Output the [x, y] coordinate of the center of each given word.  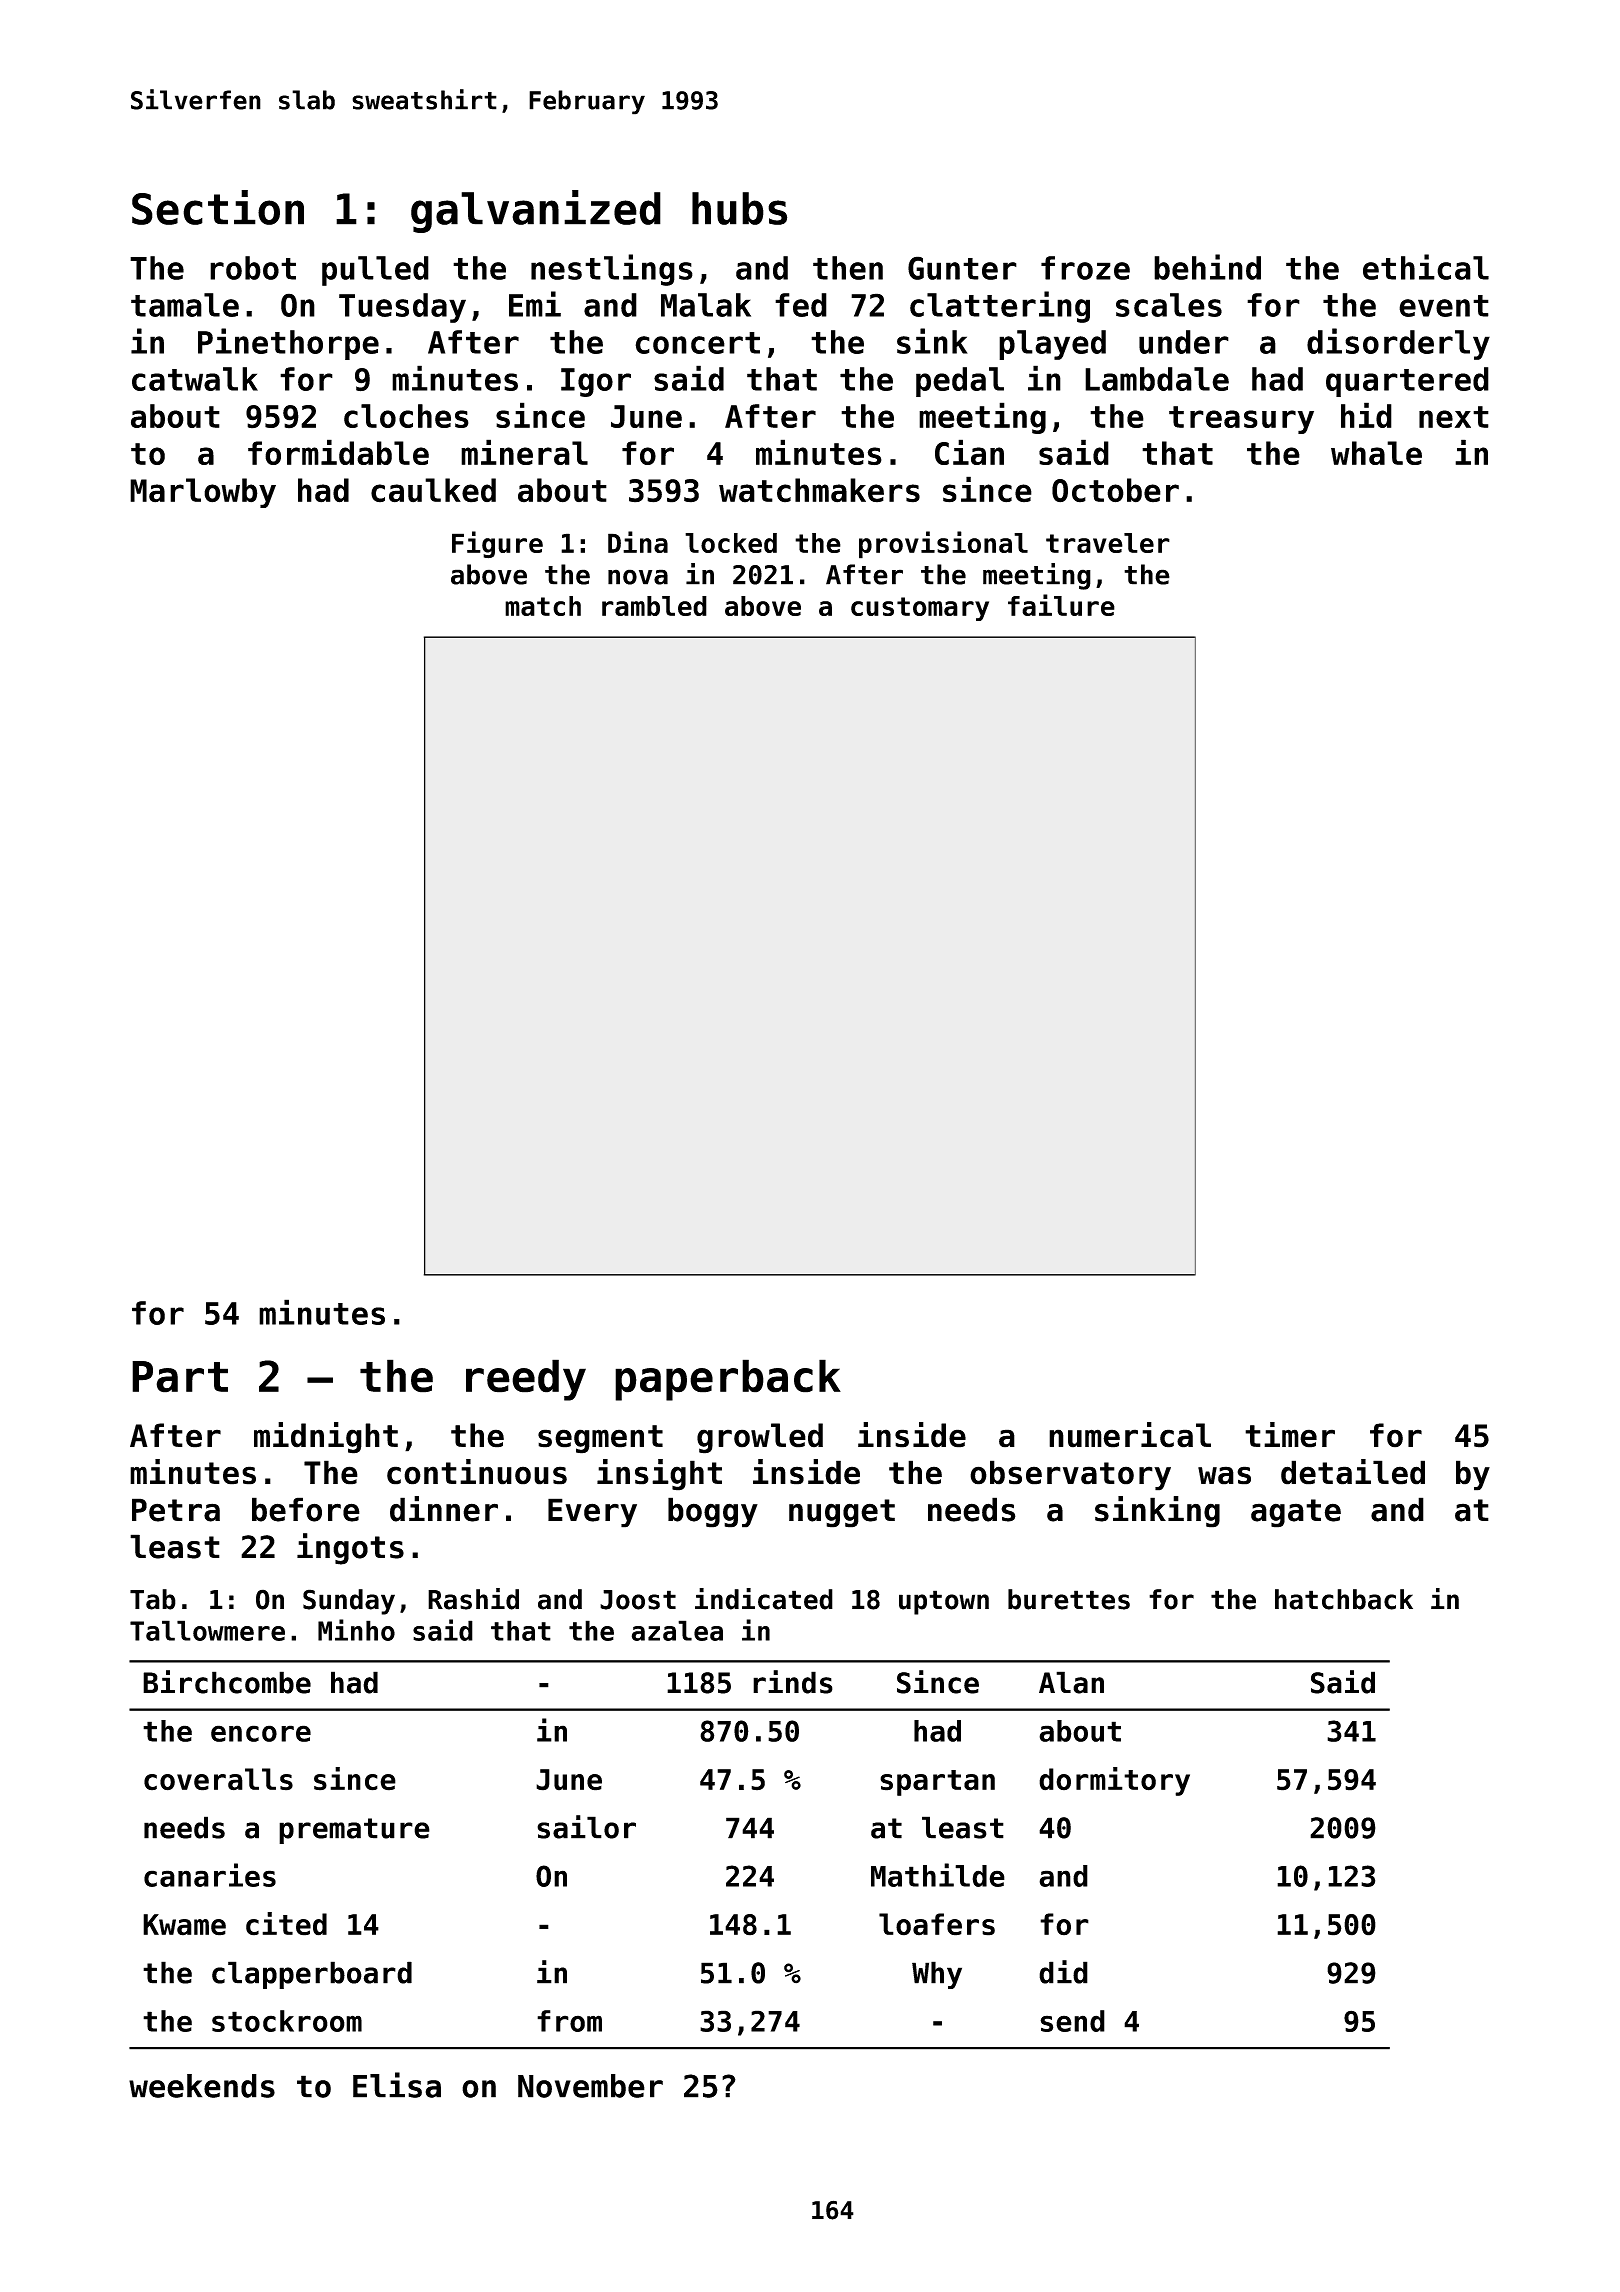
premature [354, 1831]
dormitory [1114, 1781]
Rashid [473, 1599]
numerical [1130, 1435]
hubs [739, 208]
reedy [526, 1380]
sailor [586, 1827]
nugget [842, 1513]
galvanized [536, 211]
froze [1085, 268]
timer [1290, 1435]
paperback [728, 1380]
